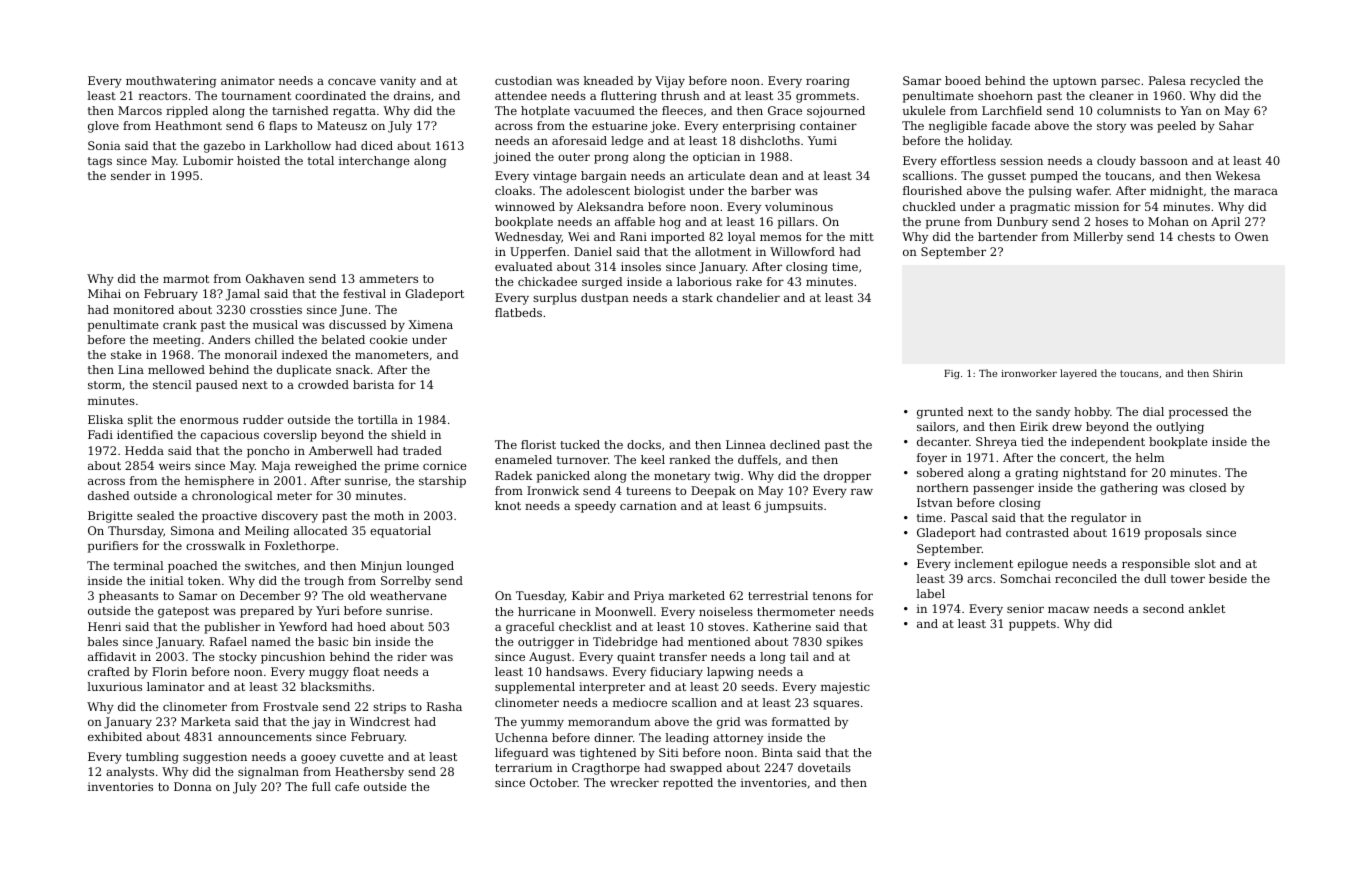  What do you see at coordinates (1191, 110) in the page?
I see `Yan` at bounding box center [1191, 110].
